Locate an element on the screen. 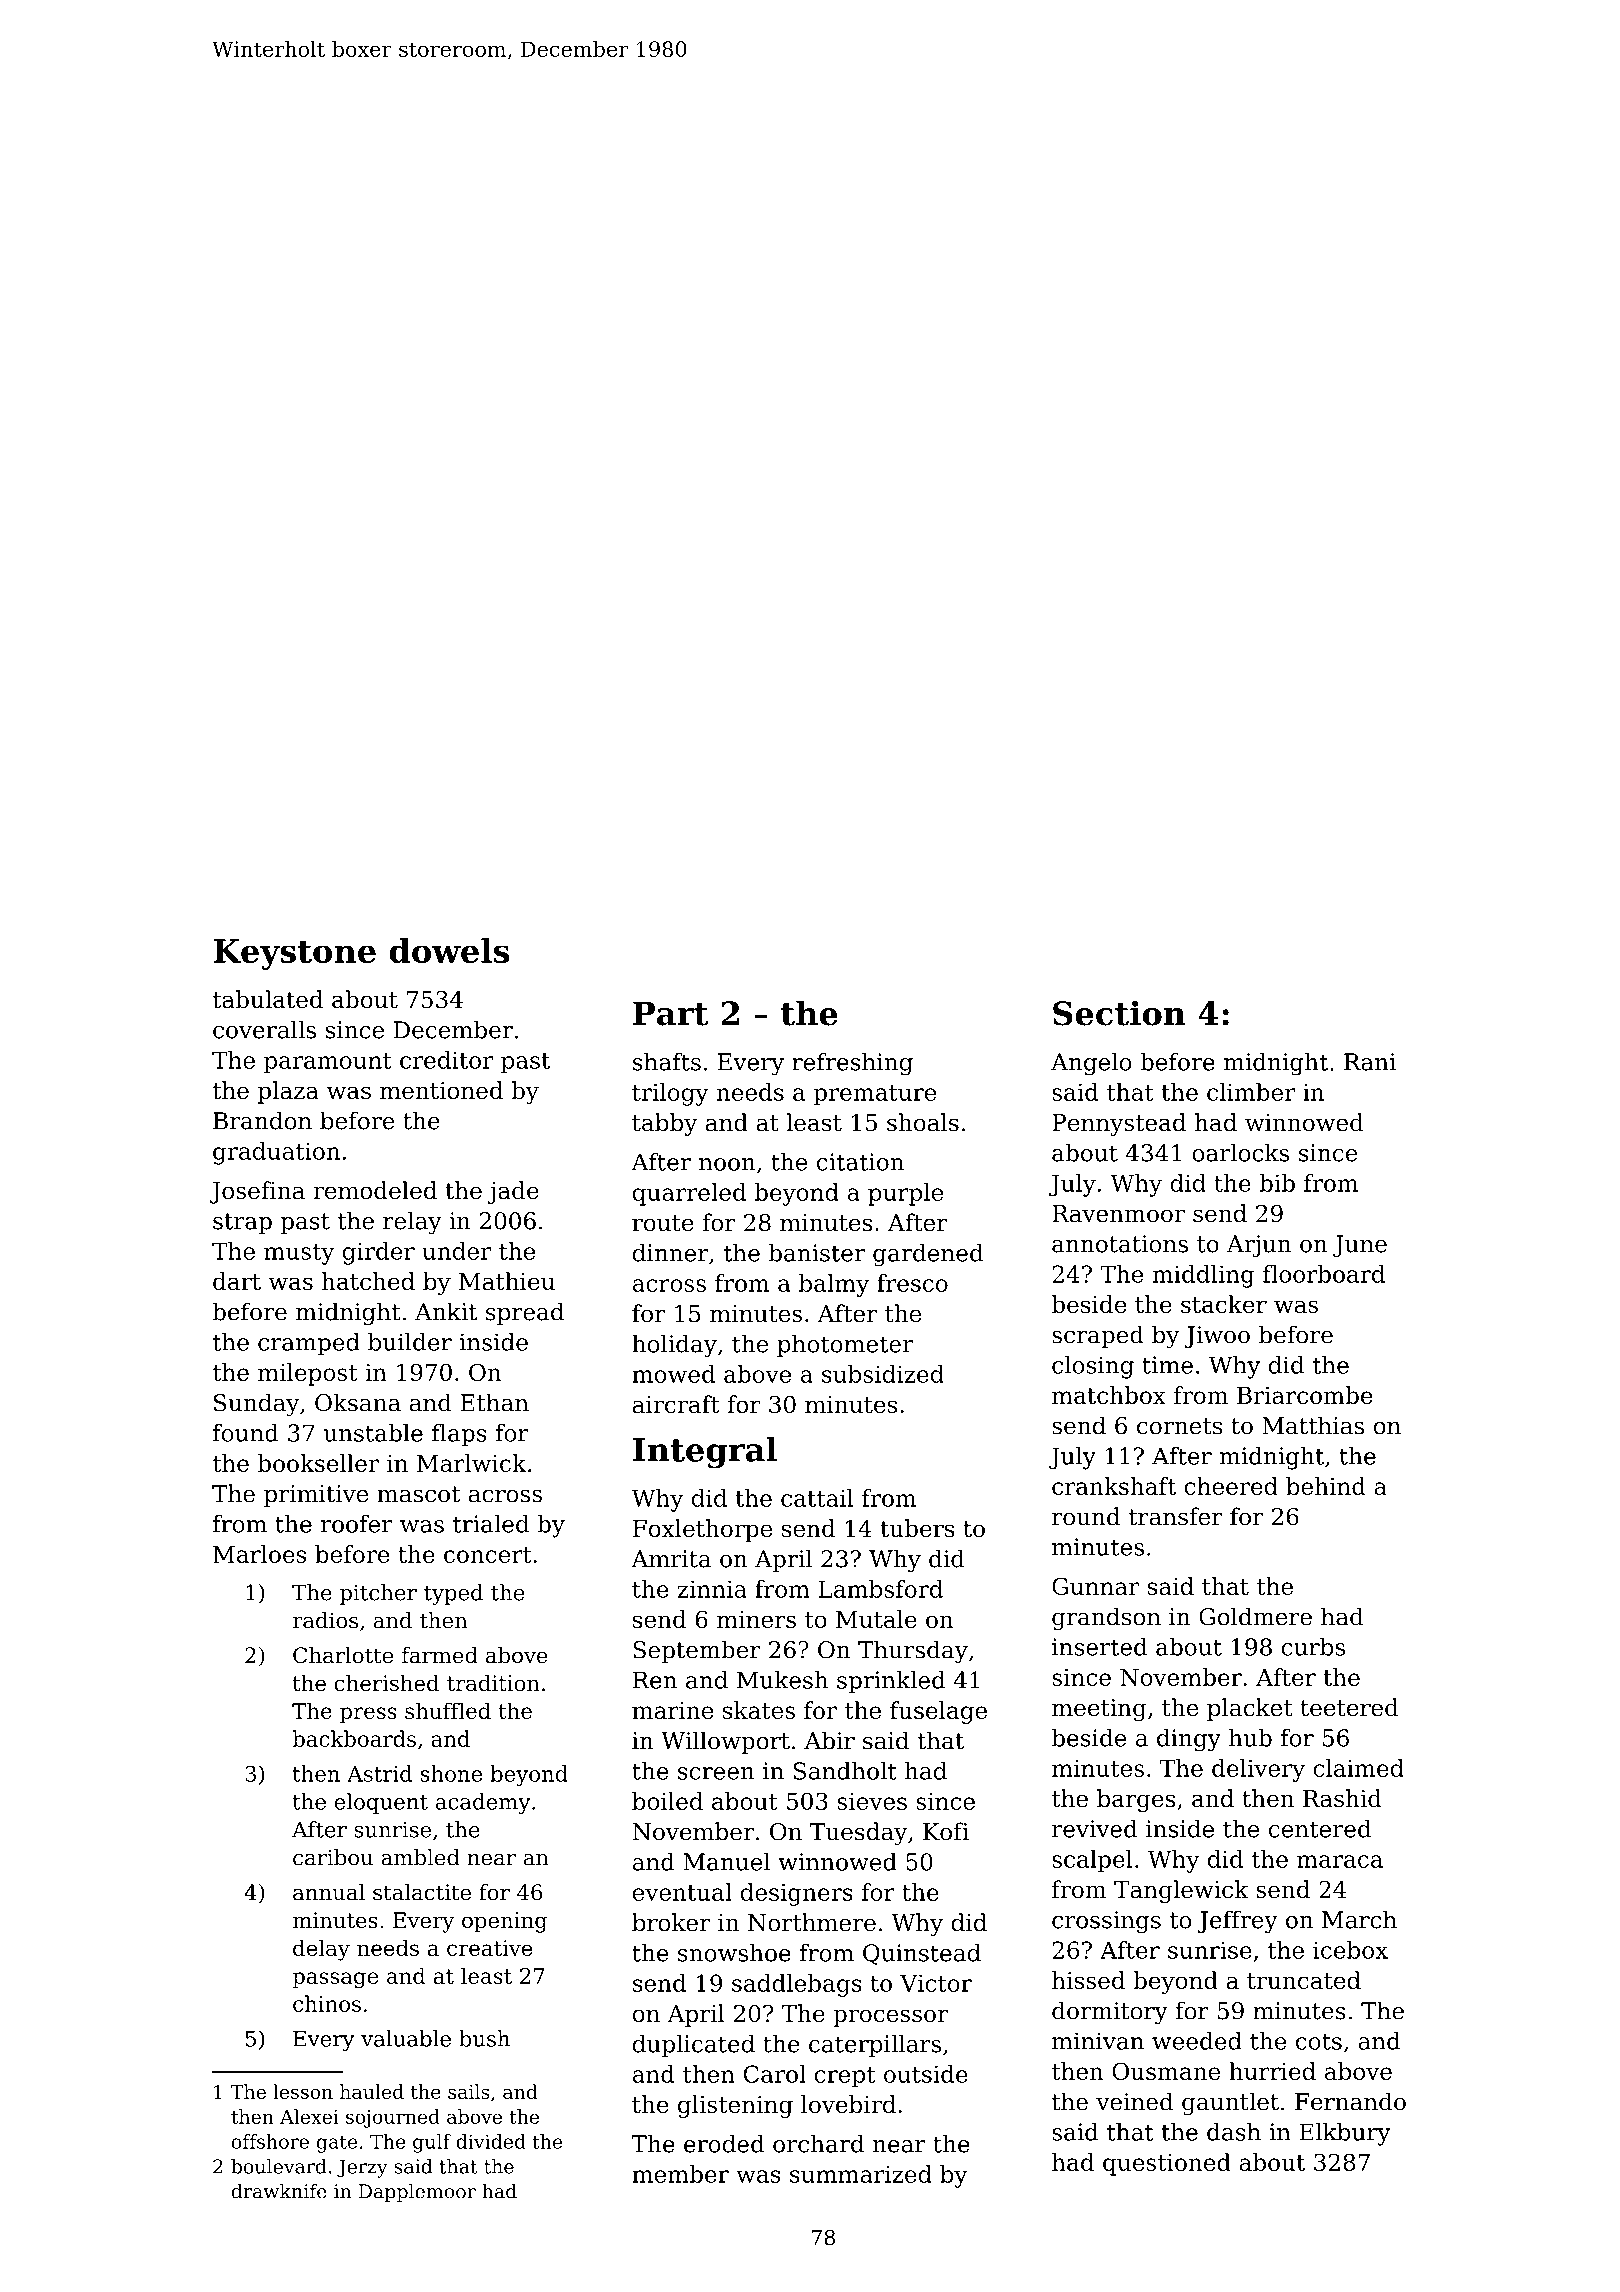 Image resolution: width=1620 pixels, height=2292 pixels. barges is located at coordinates (1136, 1800).
